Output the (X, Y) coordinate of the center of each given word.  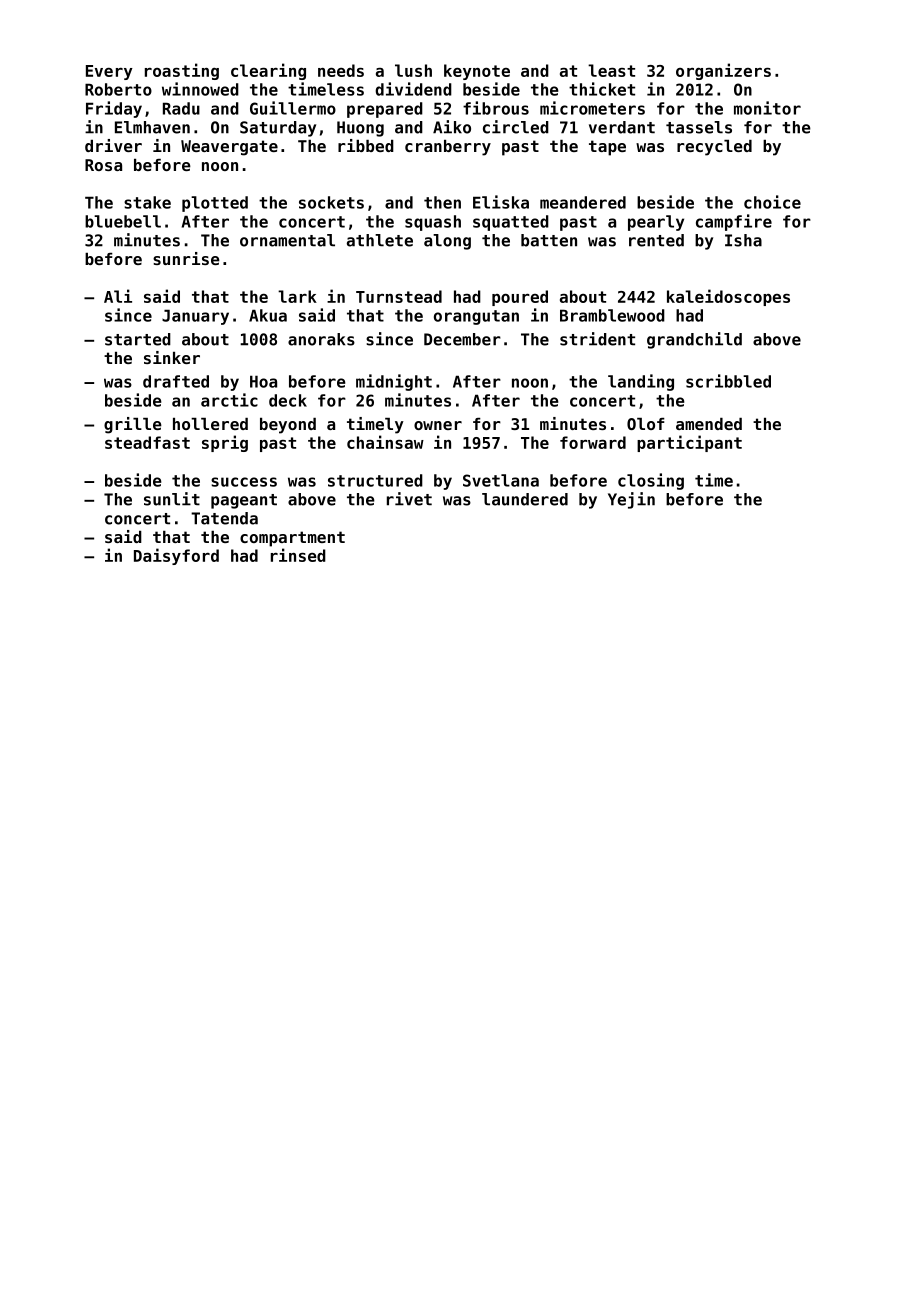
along (447, 242)
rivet (409, 499)
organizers (723, 71)
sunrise (186, 258)
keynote (477, 72)
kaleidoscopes (728, 297)
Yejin (631, 500)
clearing (268, 71)
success (244, 482)
